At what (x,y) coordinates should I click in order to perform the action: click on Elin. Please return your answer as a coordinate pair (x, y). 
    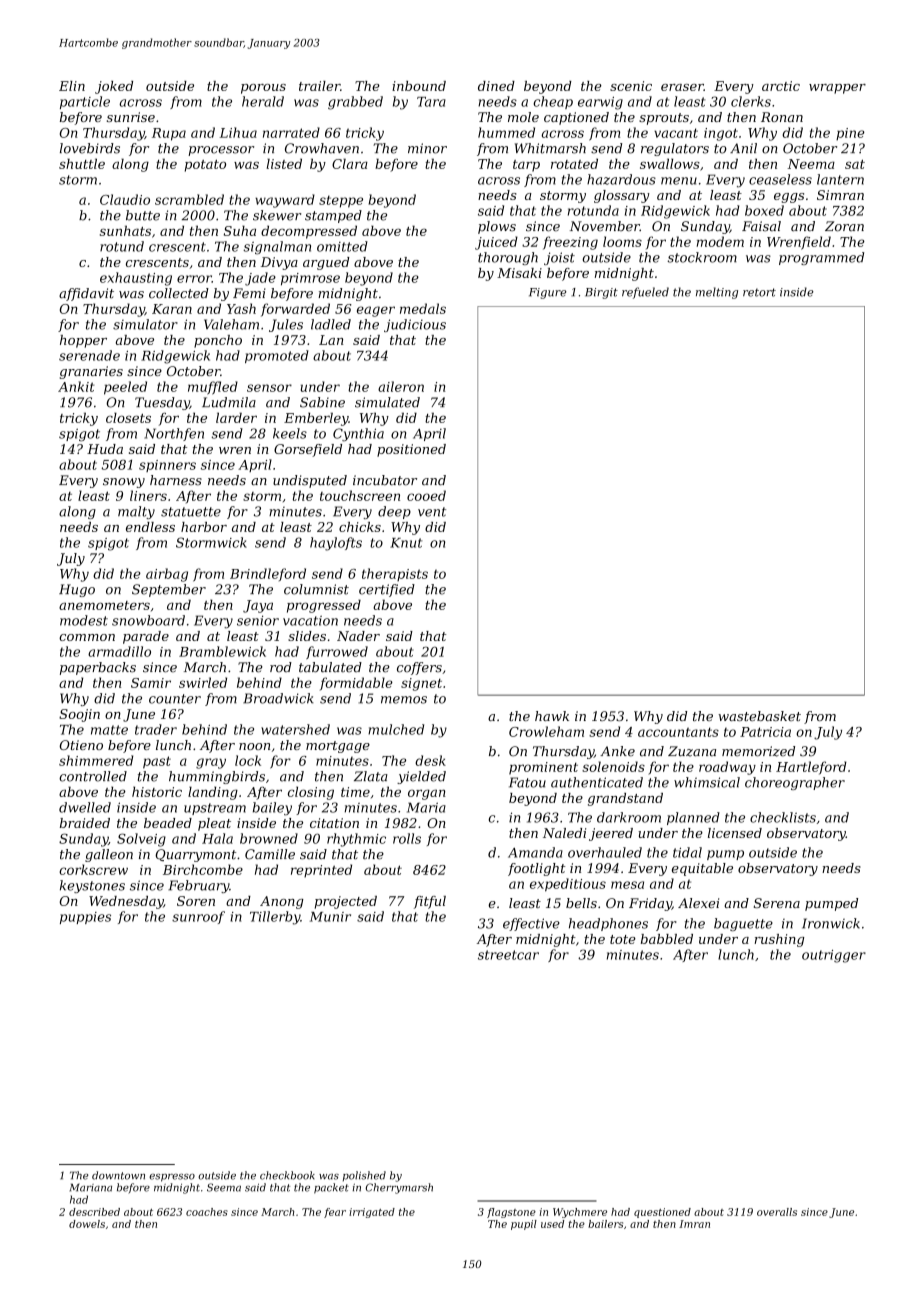
    Looking at the image, I should click on (72, 86).
